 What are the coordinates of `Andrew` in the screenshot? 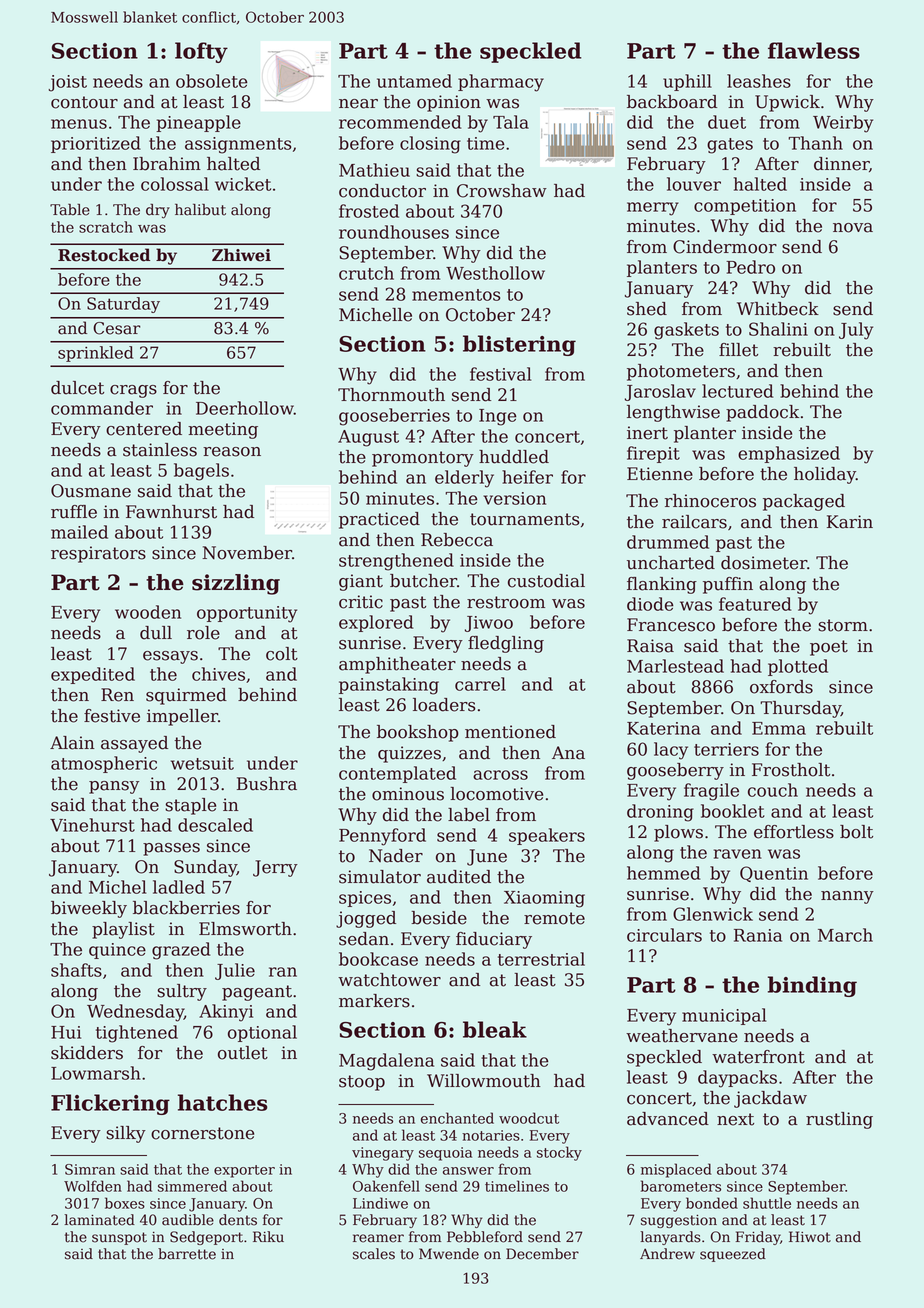 It's located at (667, 1254).
